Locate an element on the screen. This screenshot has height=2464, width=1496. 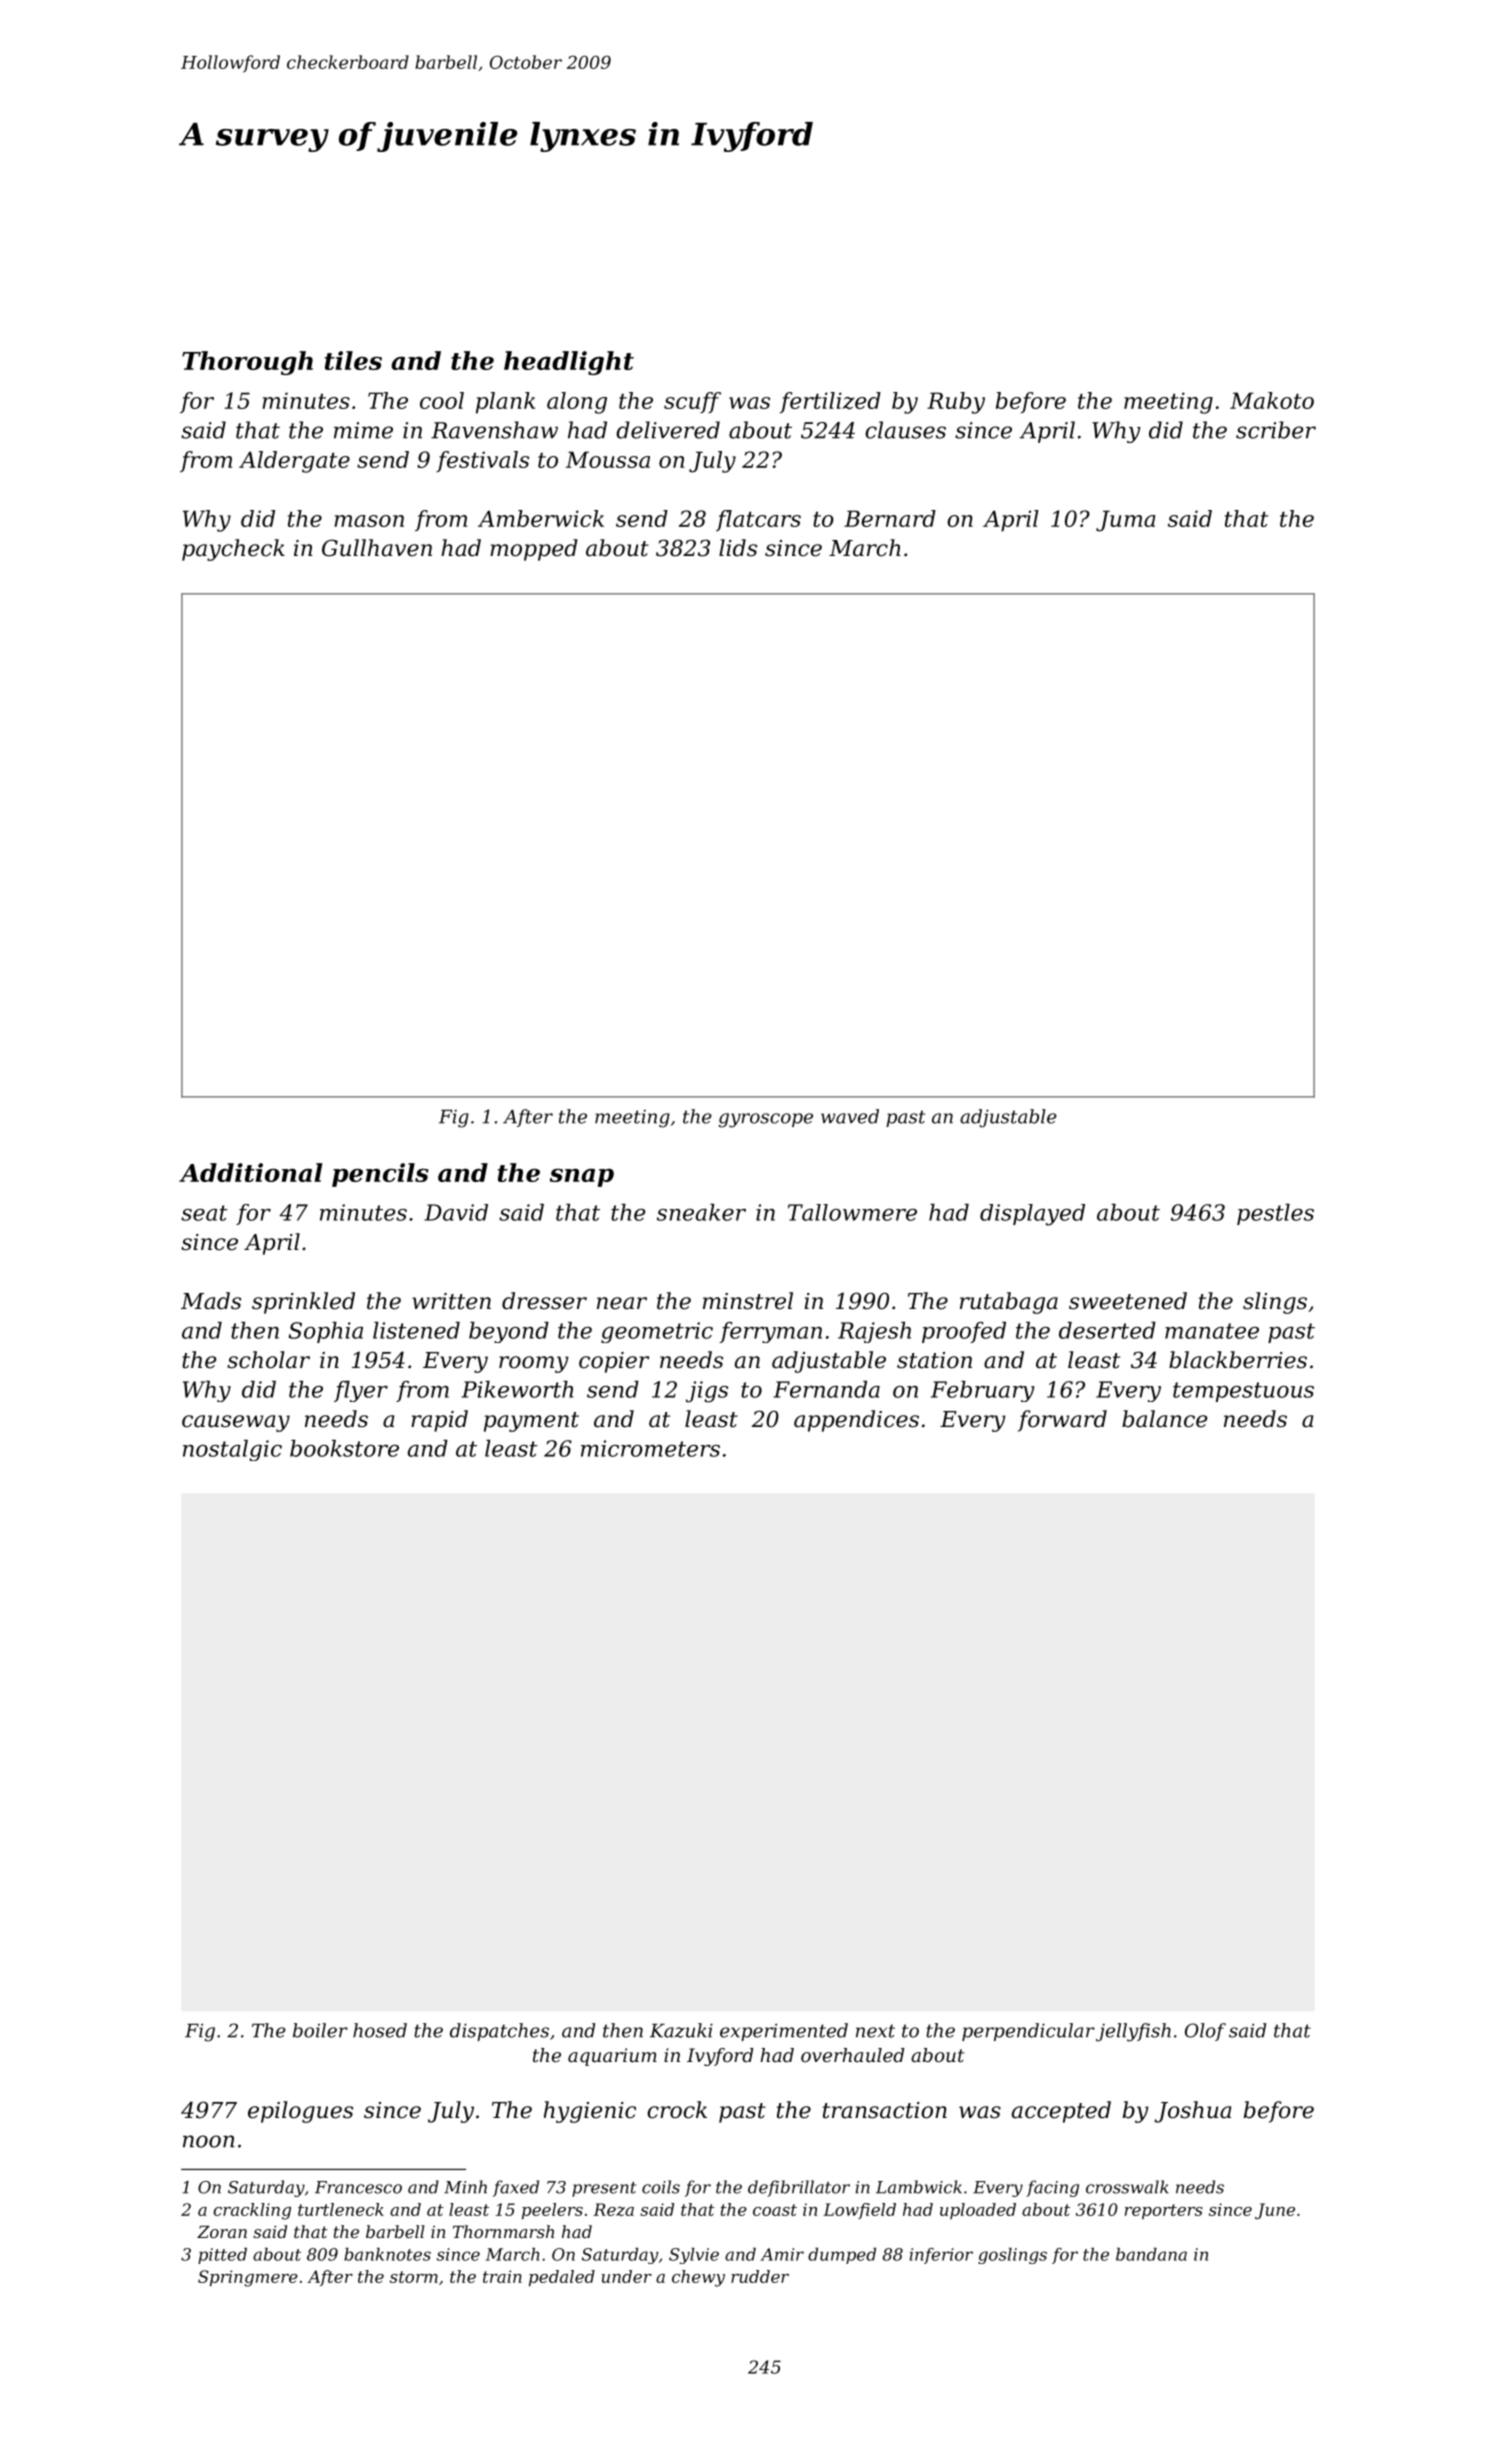
tempestuous is located at coordinates (1243, 1392).
